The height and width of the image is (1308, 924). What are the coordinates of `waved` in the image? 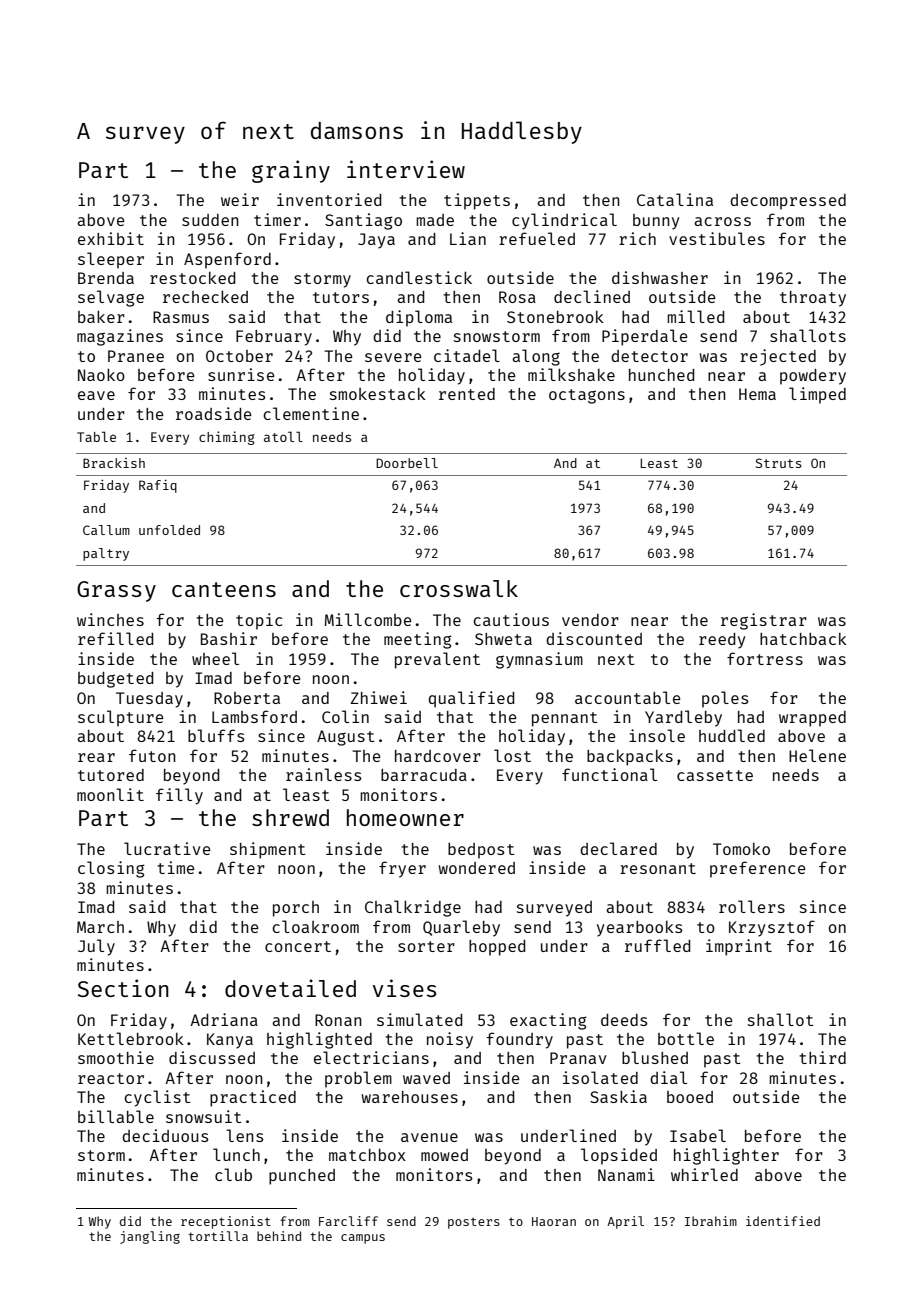 It's located at (426, 1078).
